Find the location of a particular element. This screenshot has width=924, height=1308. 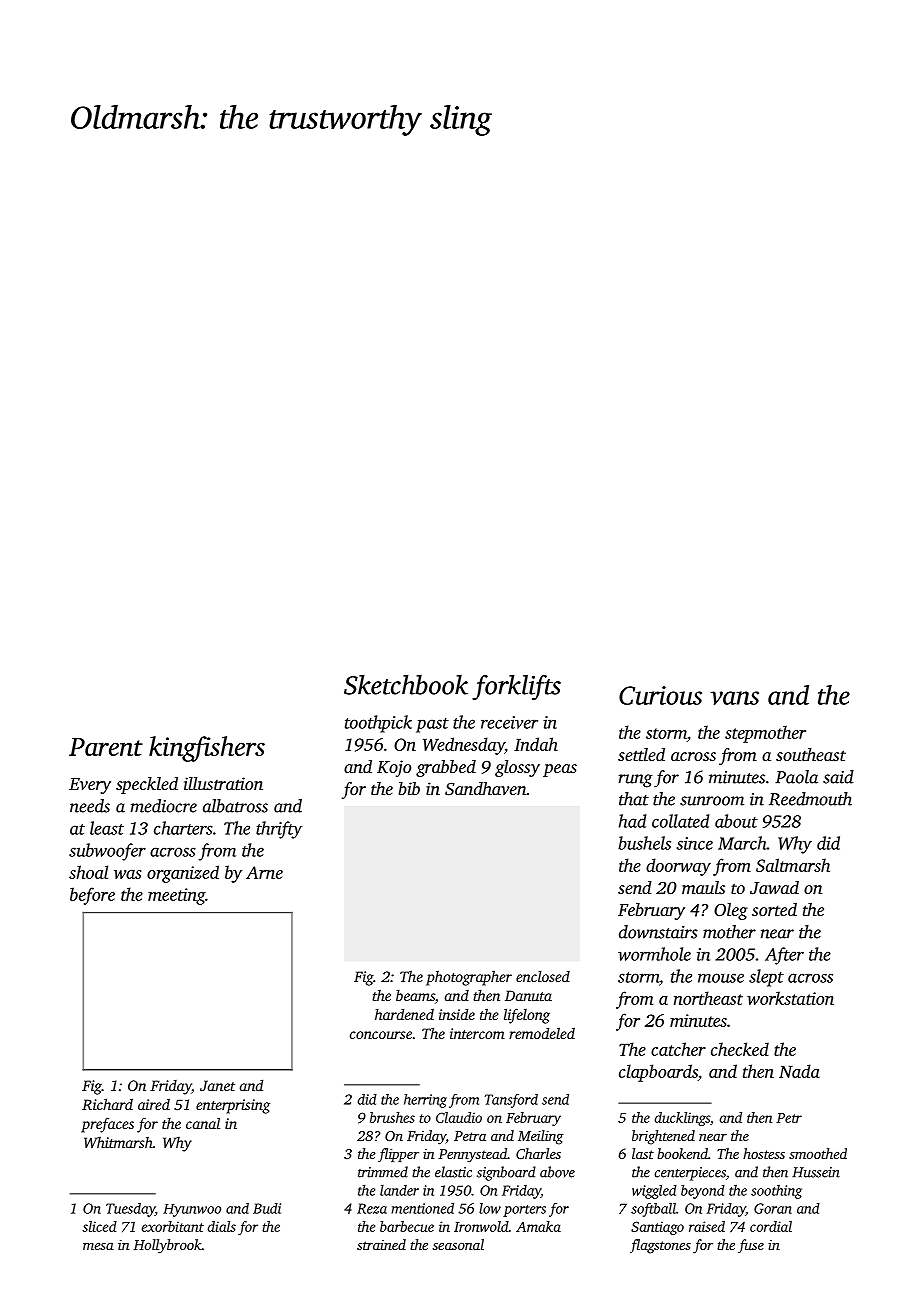

toothpick is located at coordinates (378, 724).
